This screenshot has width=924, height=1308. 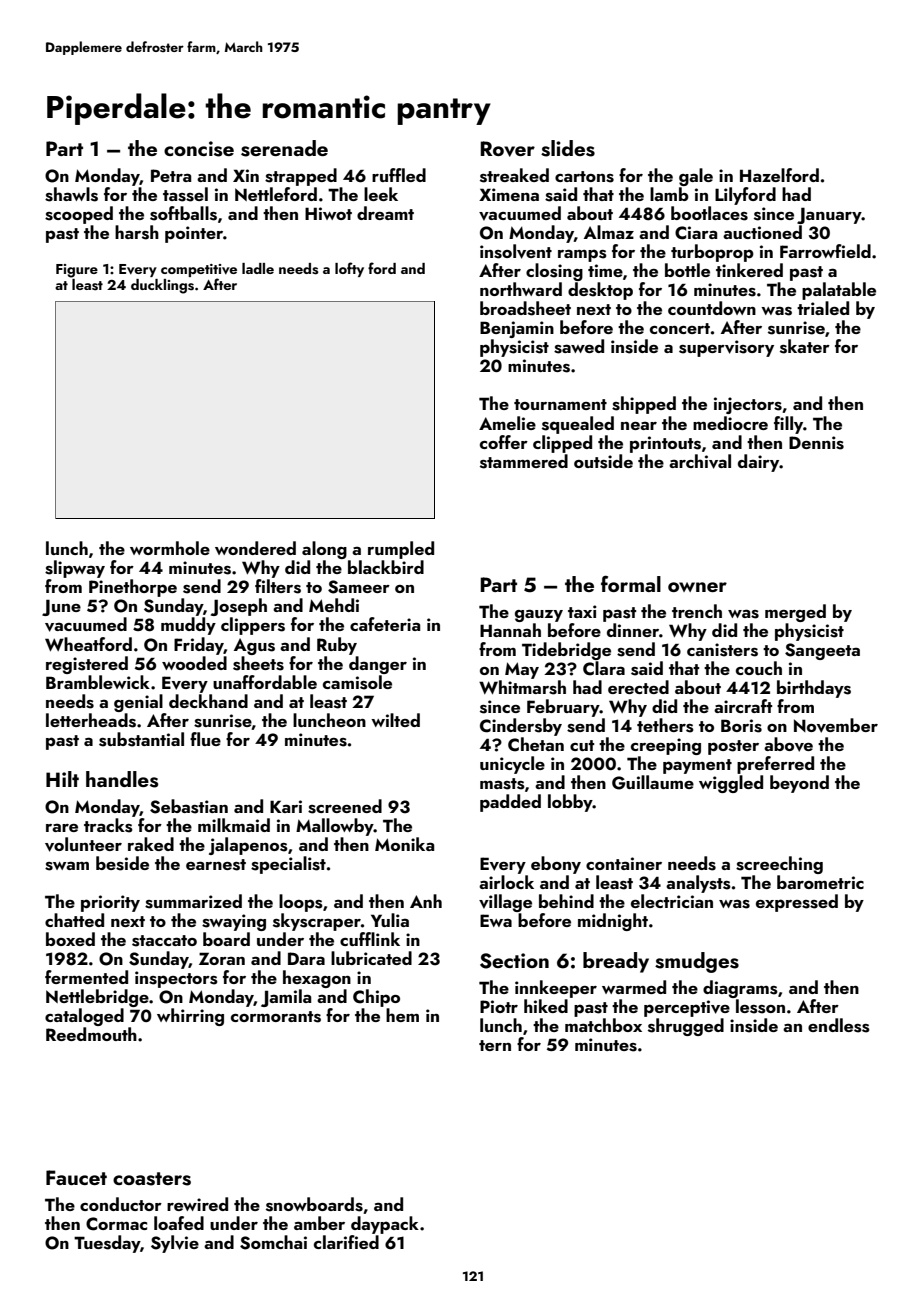 What do you see at coordinates (197, 1204) in the screenshot?
I see `rewired` at bounding box center [197, 1204].
